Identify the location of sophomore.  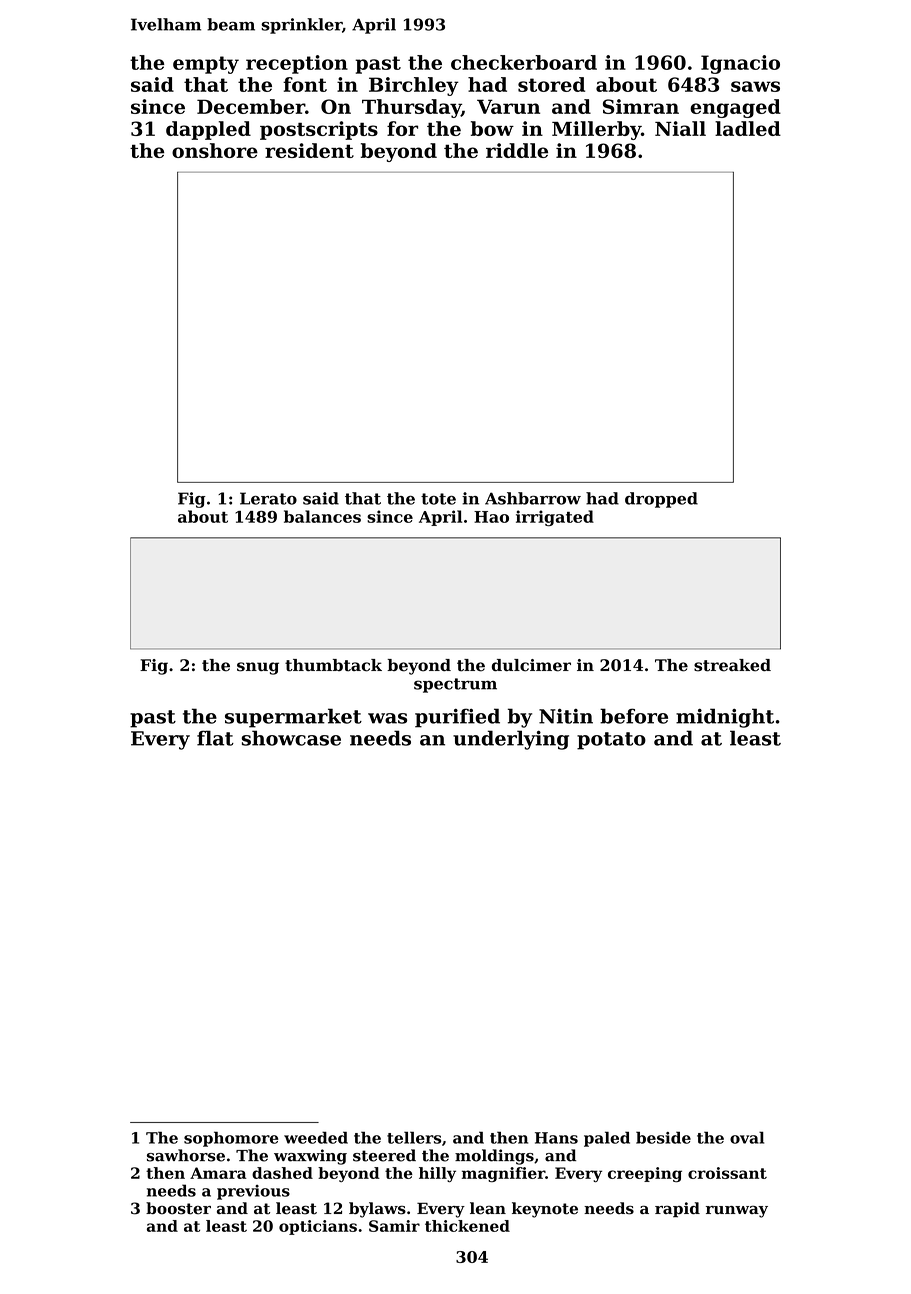
(231, 1139).
